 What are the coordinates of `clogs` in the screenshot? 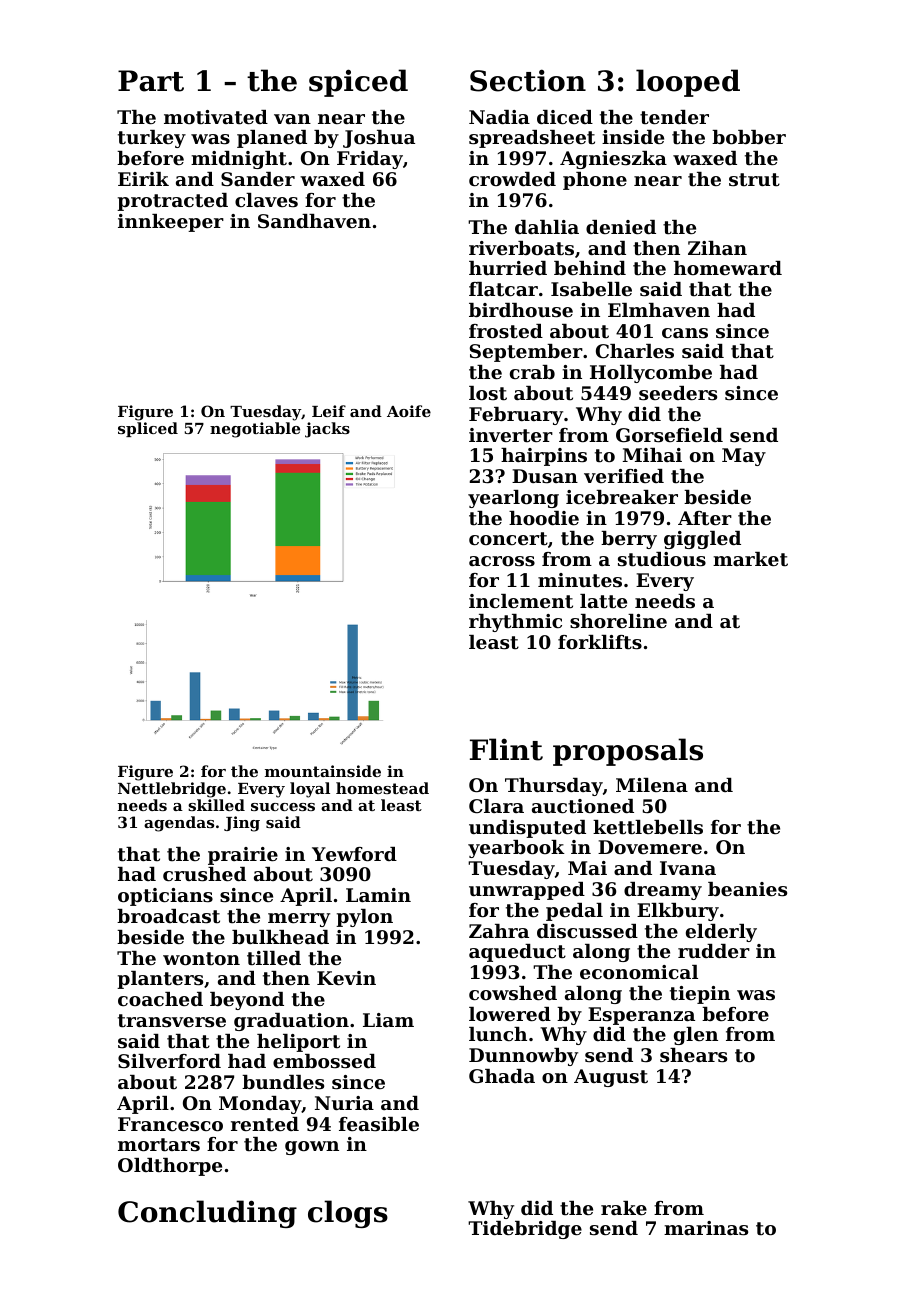 It's located at (348, 1214).
